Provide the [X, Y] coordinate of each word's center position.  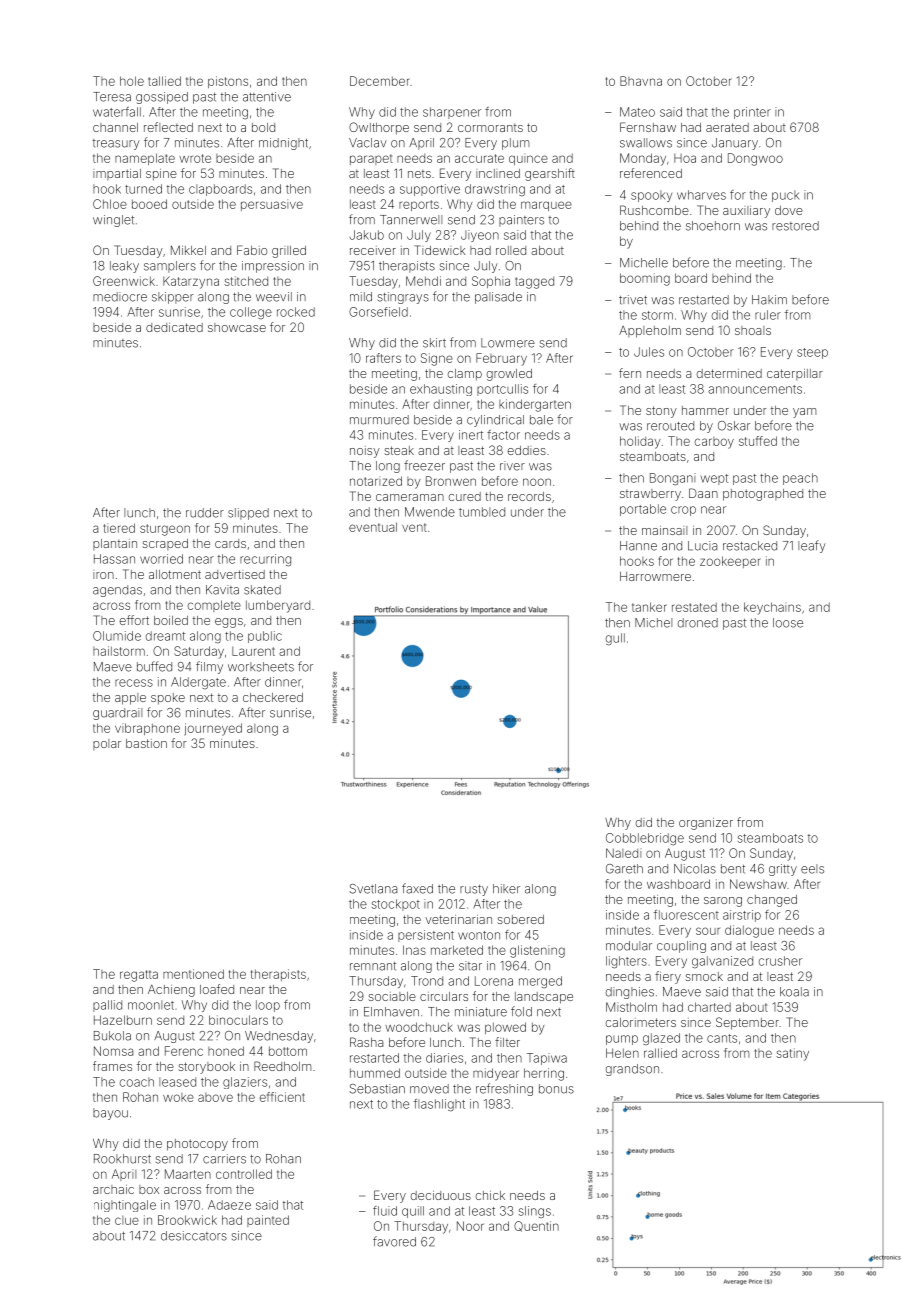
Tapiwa [547, 1059]
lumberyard [278, 606]
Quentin [536, 1226]
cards [230, 543]
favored [394, 1241]
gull [615, 639]
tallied [164, 81]
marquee [546, 206]
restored [795, 226]
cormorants [490, 128]
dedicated [174, 327]
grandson [632, 1070]
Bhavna [641, 81]
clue [127, 1220]
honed [226, 1051]
